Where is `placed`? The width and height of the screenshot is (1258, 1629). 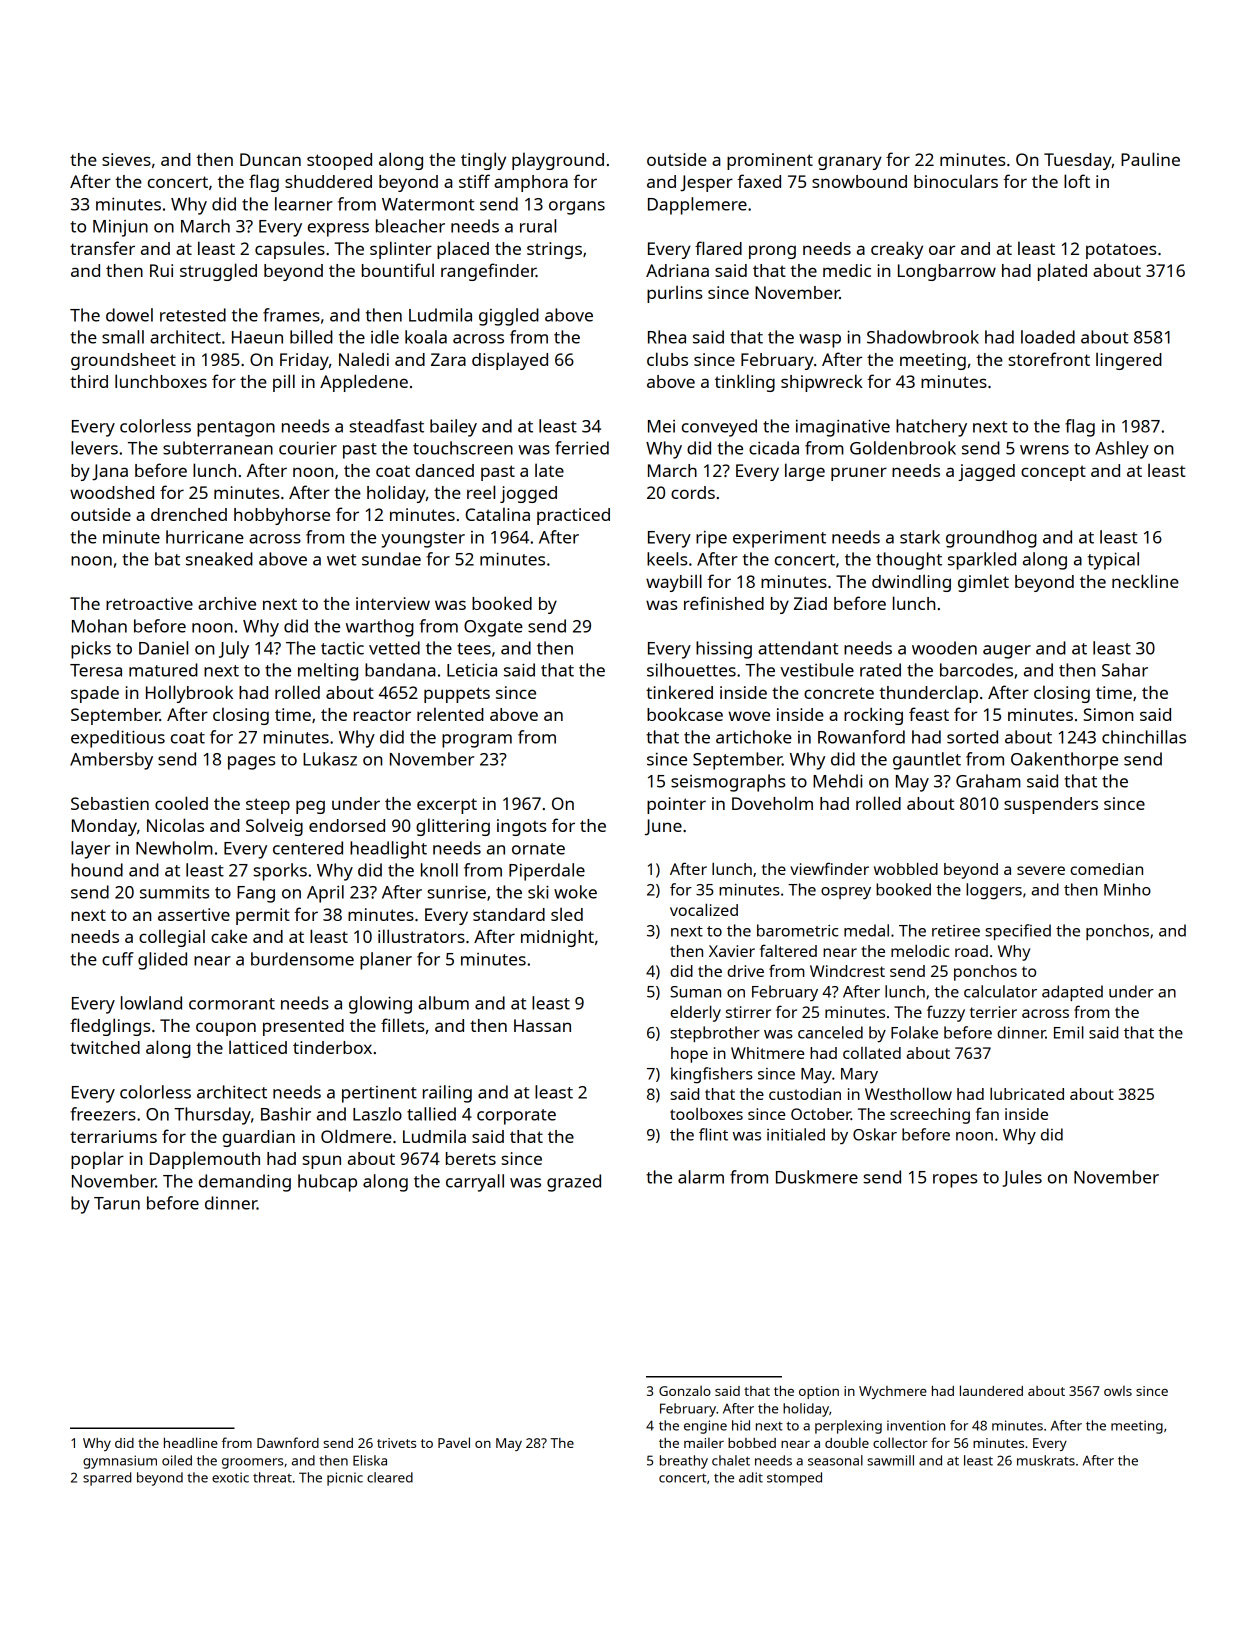 placed is located at coordinates (463, 250).
